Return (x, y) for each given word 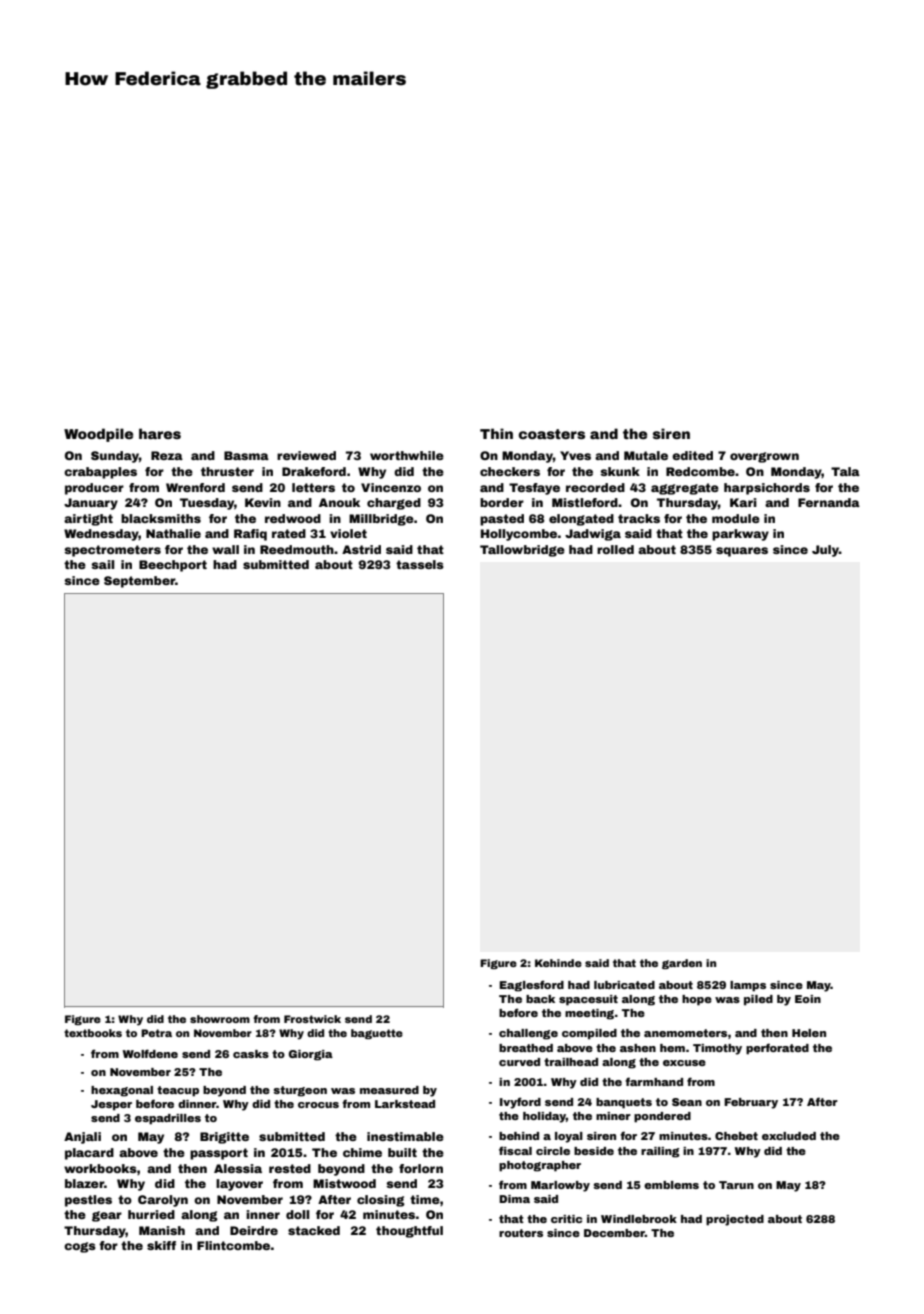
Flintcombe (233, 1245)
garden (682, 964)
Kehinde (558, 963)
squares (742, 552)
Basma (246, 455)
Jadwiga (593, 535)
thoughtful (409, 1232)
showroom (220, 1019)
